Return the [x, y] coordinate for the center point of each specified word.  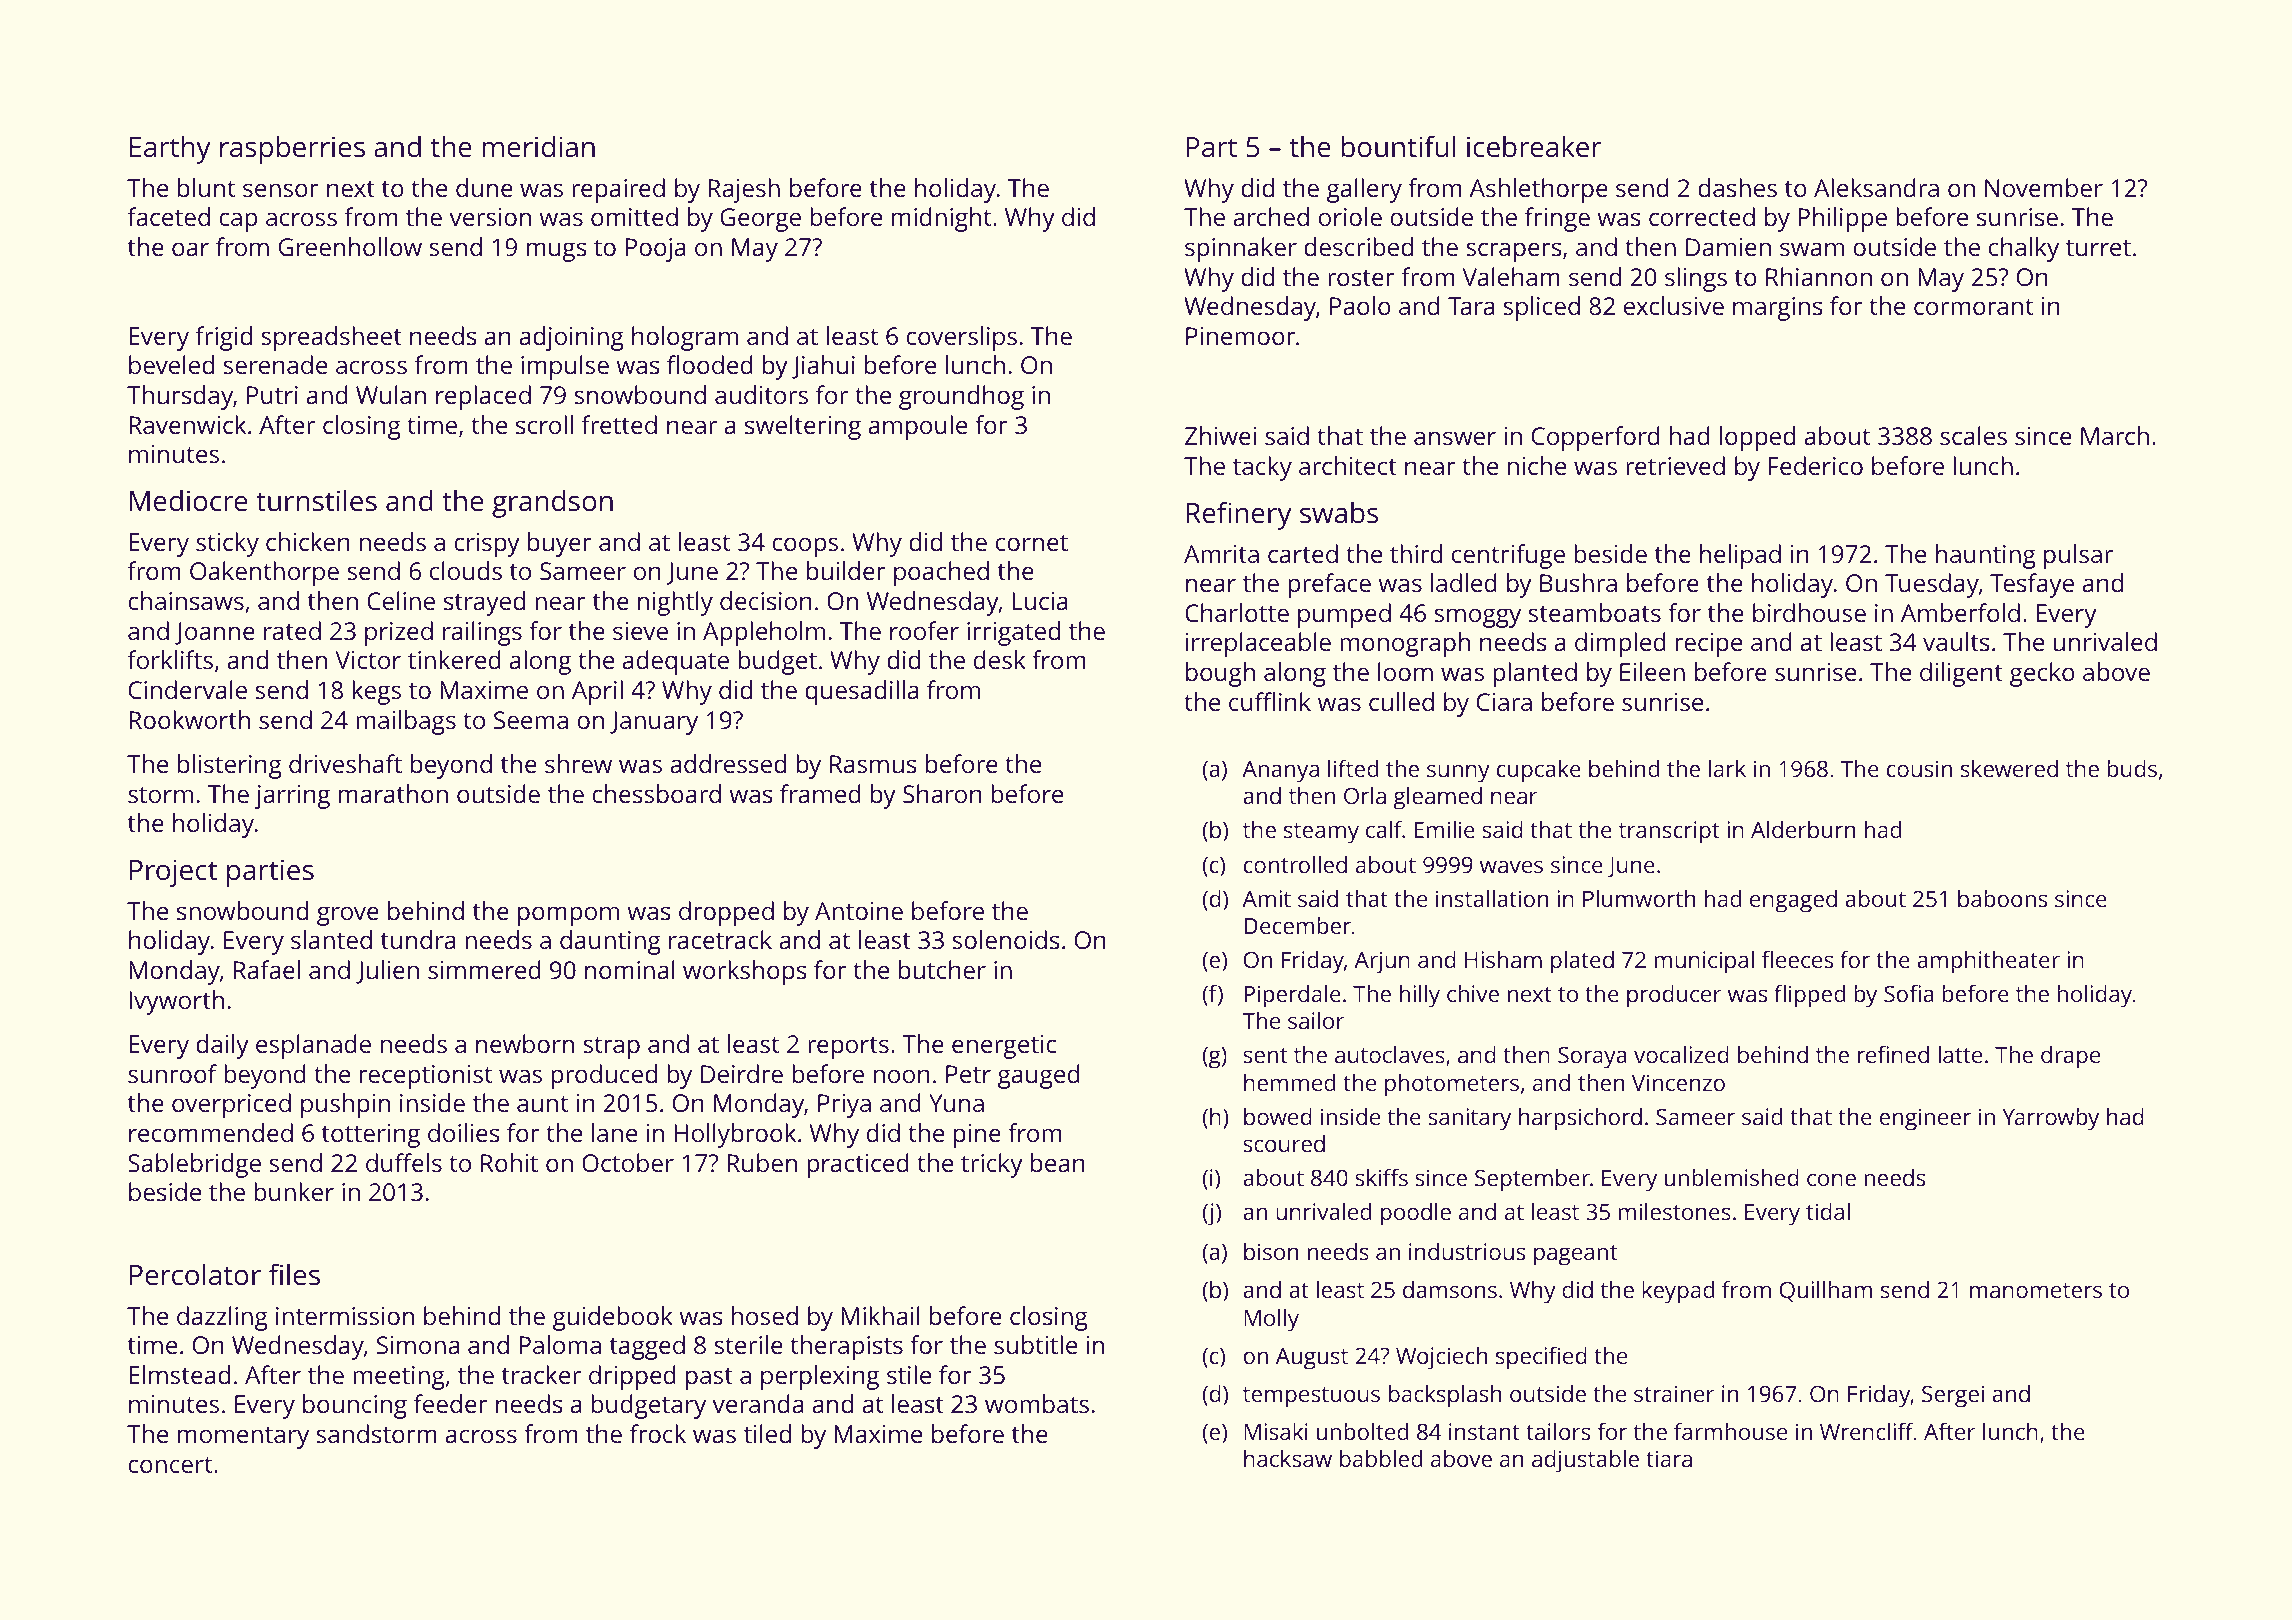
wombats [1037, 1403]
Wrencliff [1867, 1431]
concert [170, 1465]
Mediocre [188, 501]
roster [1361, 278]
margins [1778, 309]
